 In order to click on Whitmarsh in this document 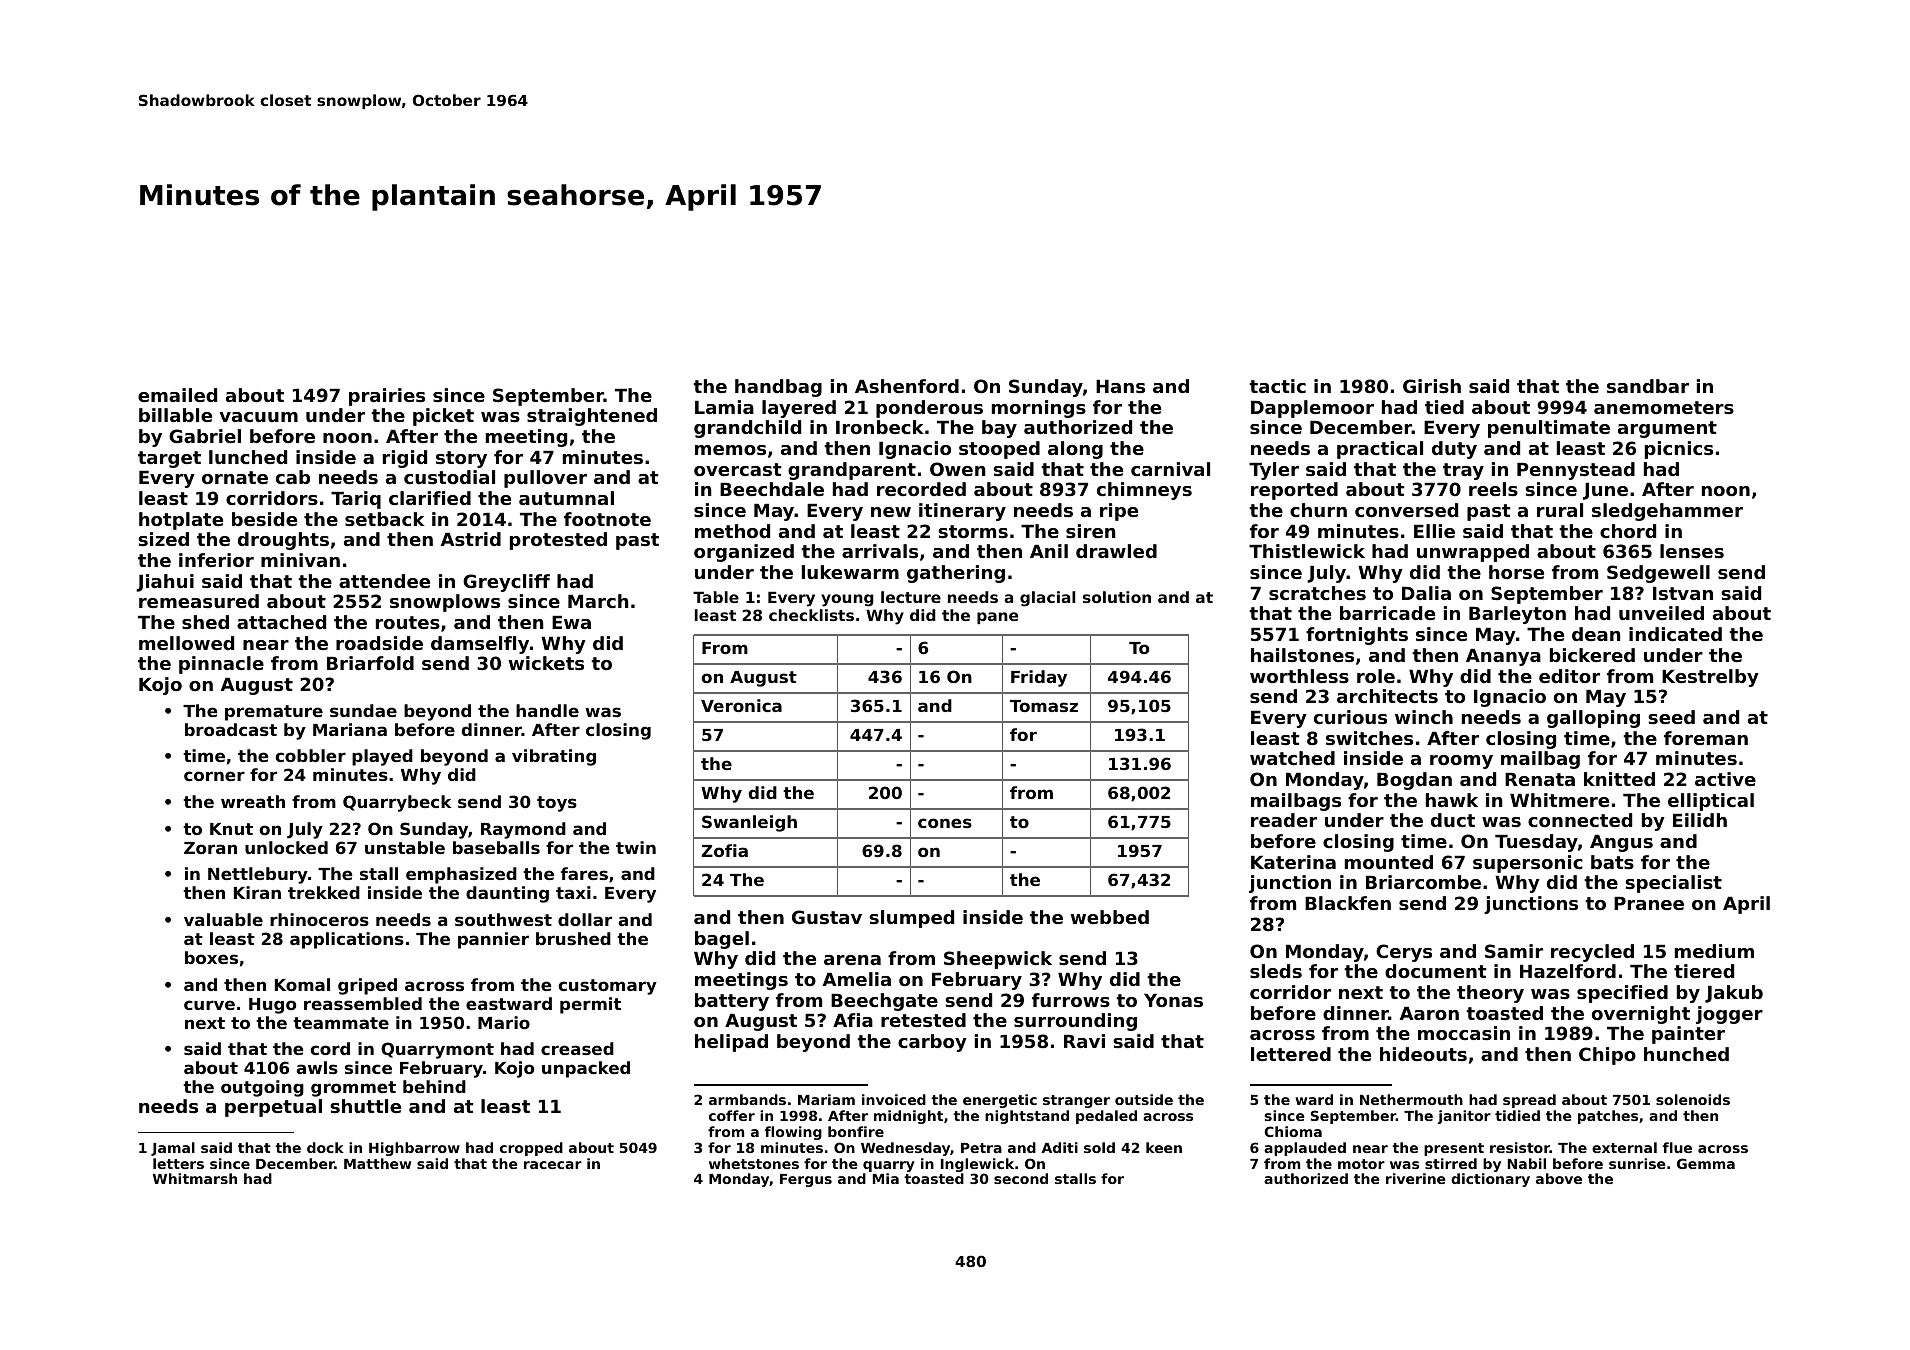, I will do `click(195, 1178)`.
